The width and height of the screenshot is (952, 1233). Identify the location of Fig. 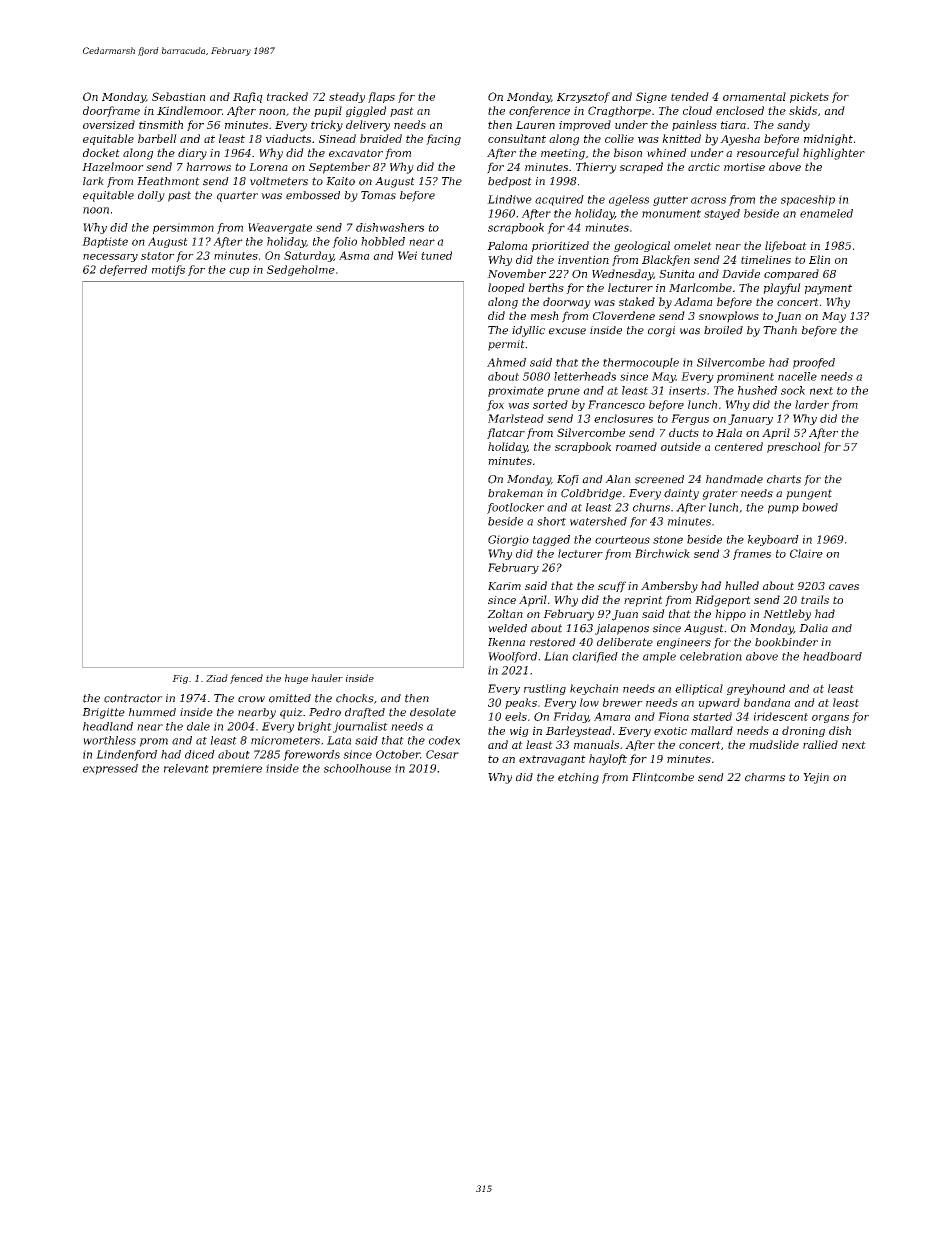
(180, 679).
